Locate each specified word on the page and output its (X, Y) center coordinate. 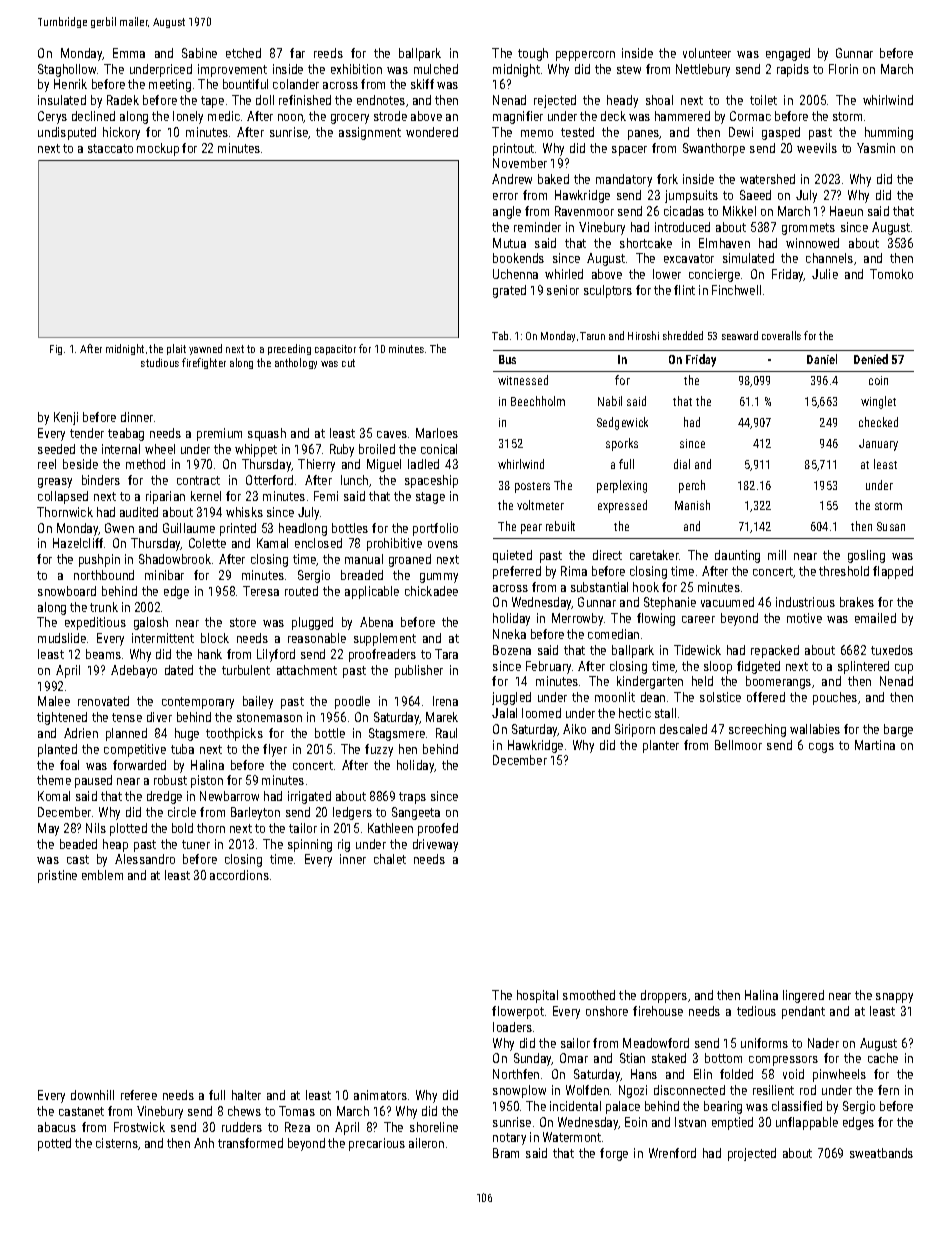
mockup (158, 149)
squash (267, 434)
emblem (102, 875)
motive (804, 618)
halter (246, 1095)
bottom (723, 1058)
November (520, 163)
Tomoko (891, 274)
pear (531, 529)
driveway (435, 845)
